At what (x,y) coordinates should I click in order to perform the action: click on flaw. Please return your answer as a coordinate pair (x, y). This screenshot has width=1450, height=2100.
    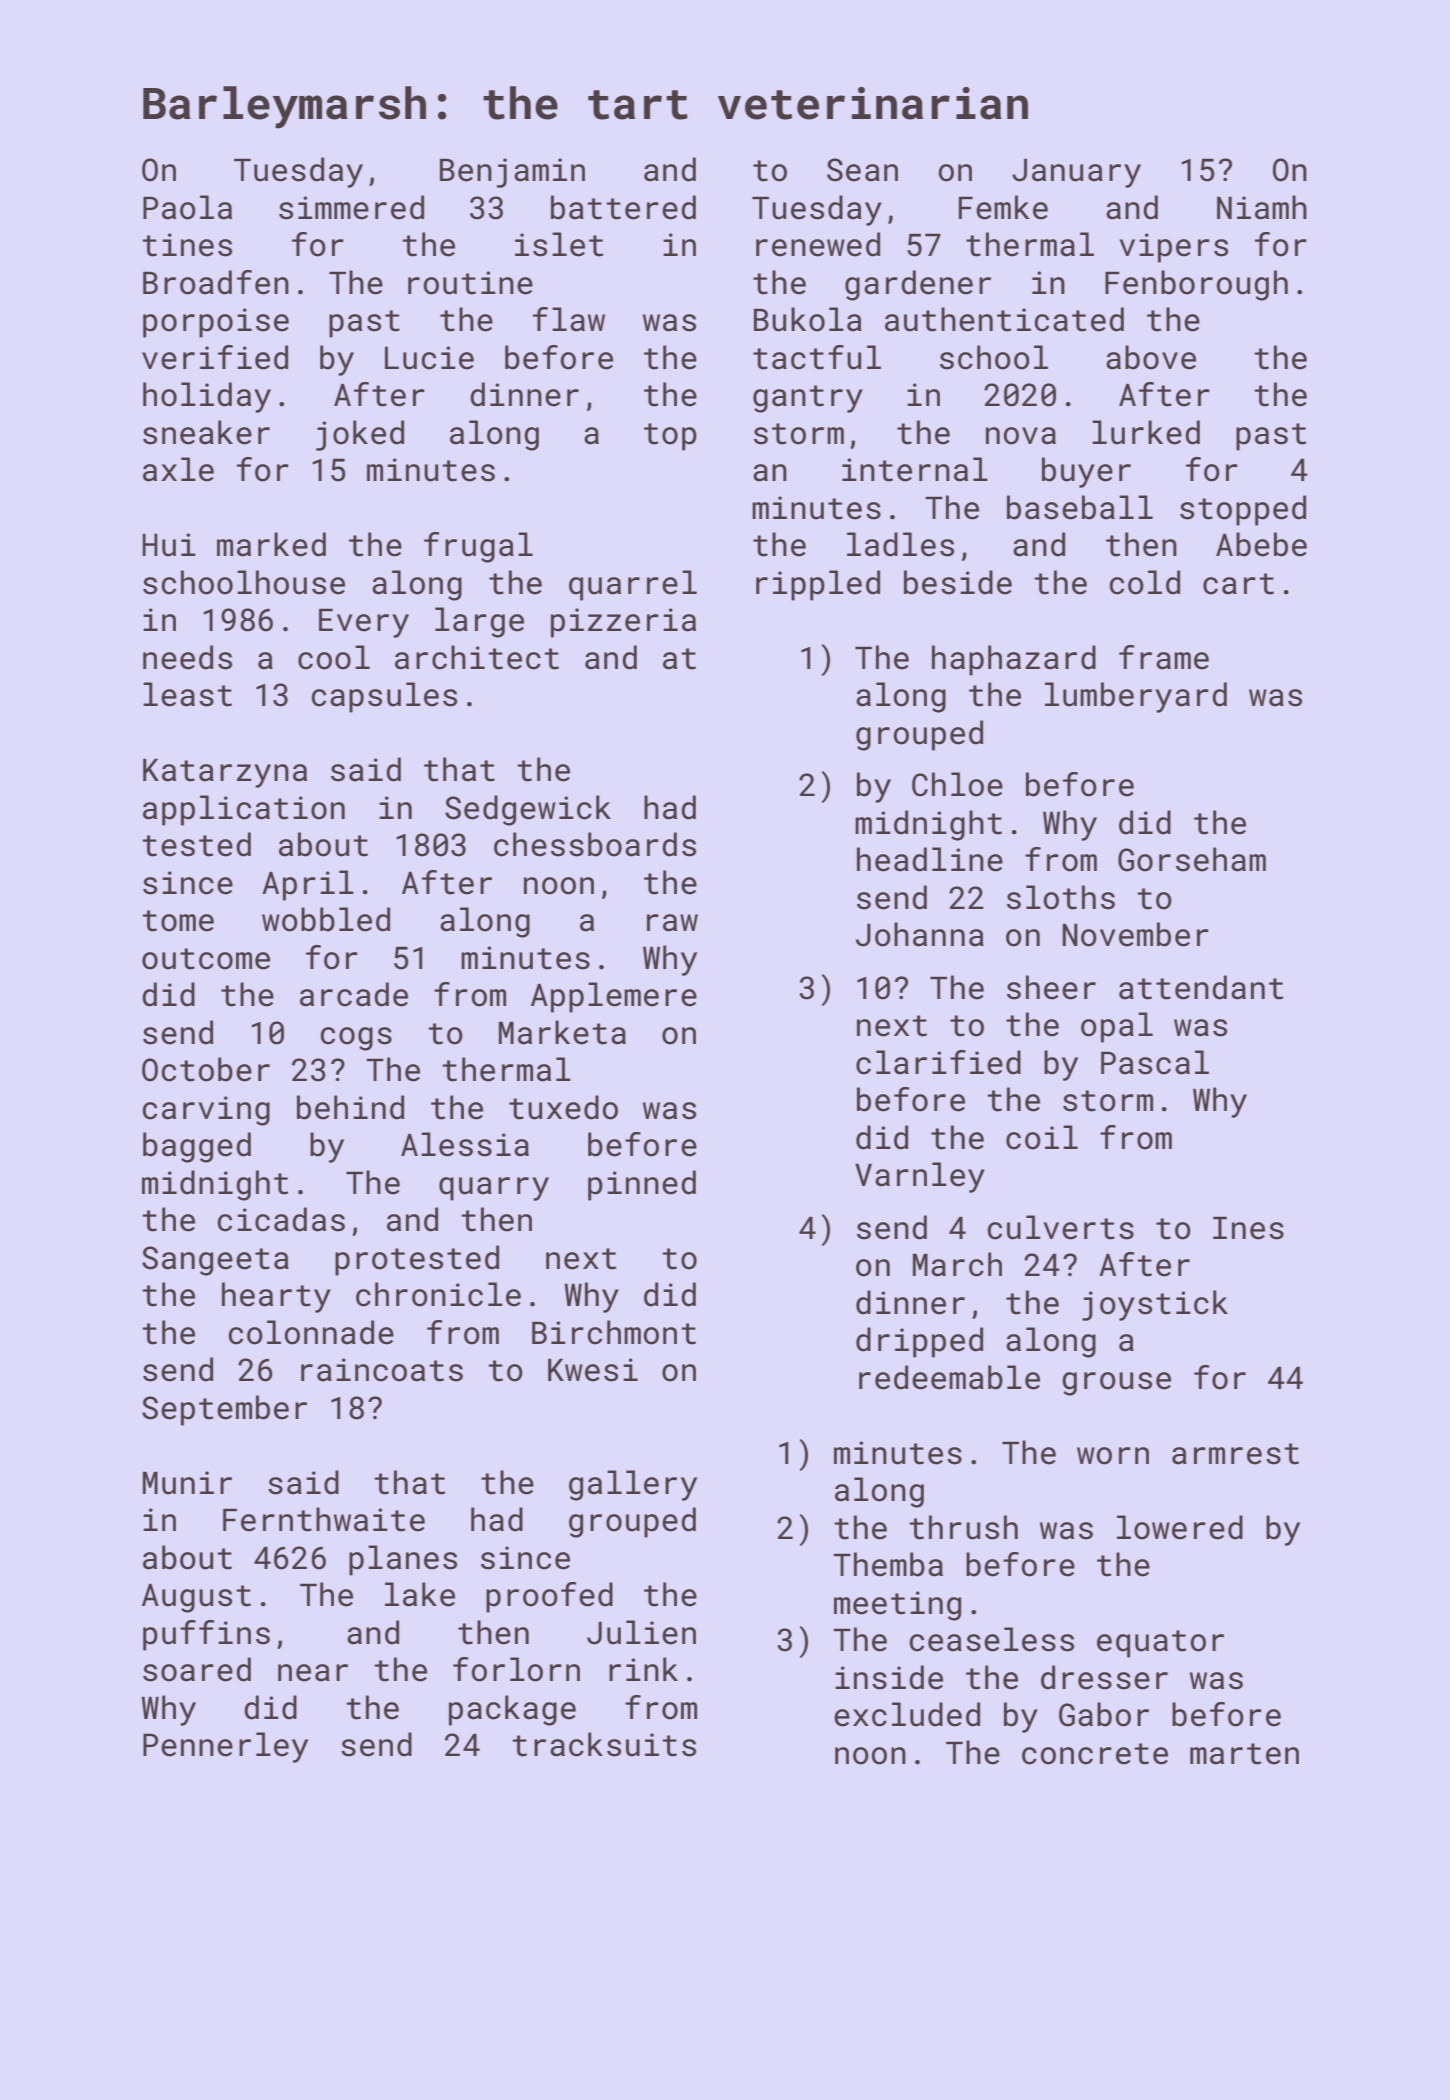
    Looking at the image, I should click on (569, 319).
